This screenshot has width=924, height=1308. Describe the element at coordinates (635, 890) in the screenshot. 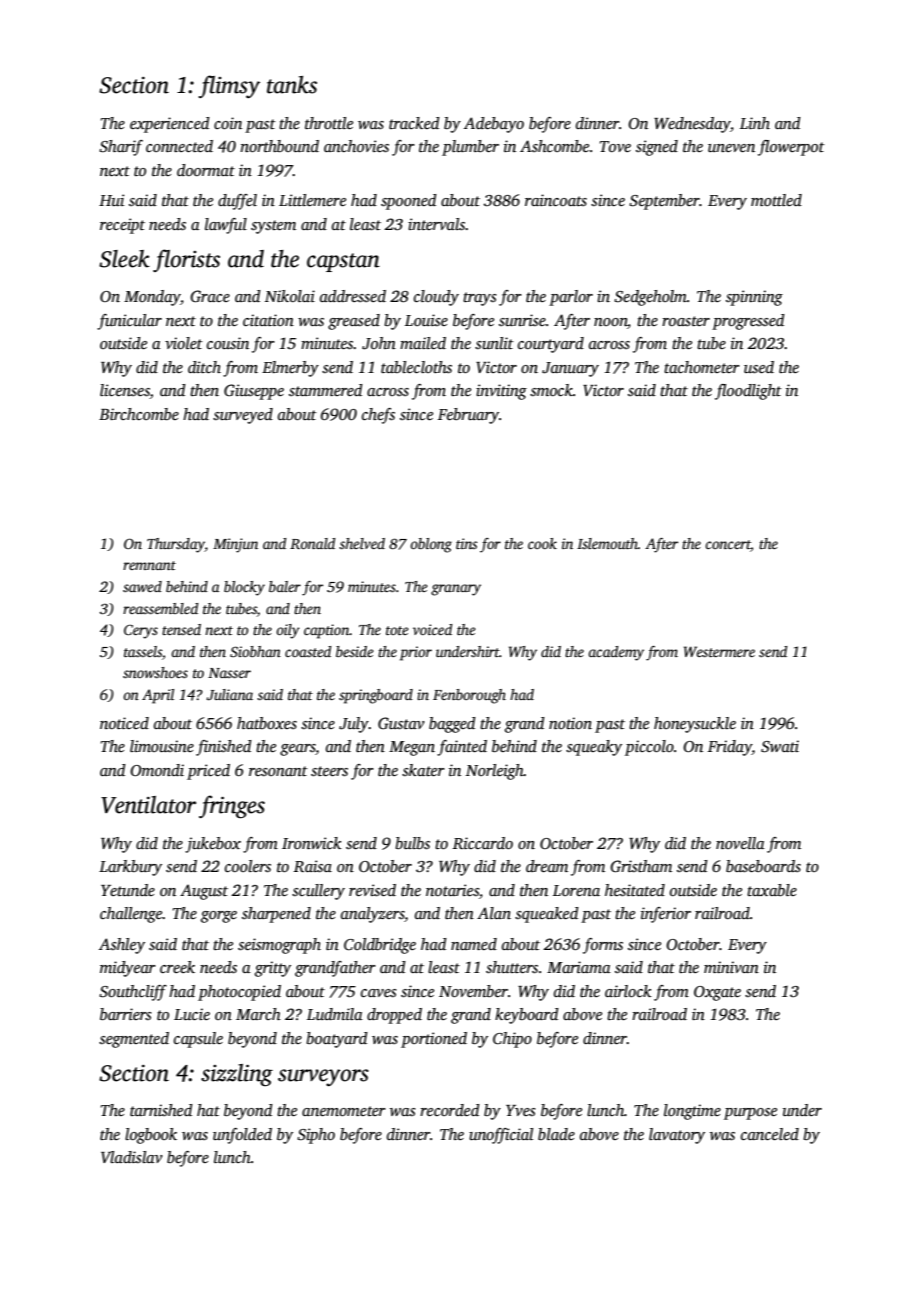

I see `hesitated` at that location.
